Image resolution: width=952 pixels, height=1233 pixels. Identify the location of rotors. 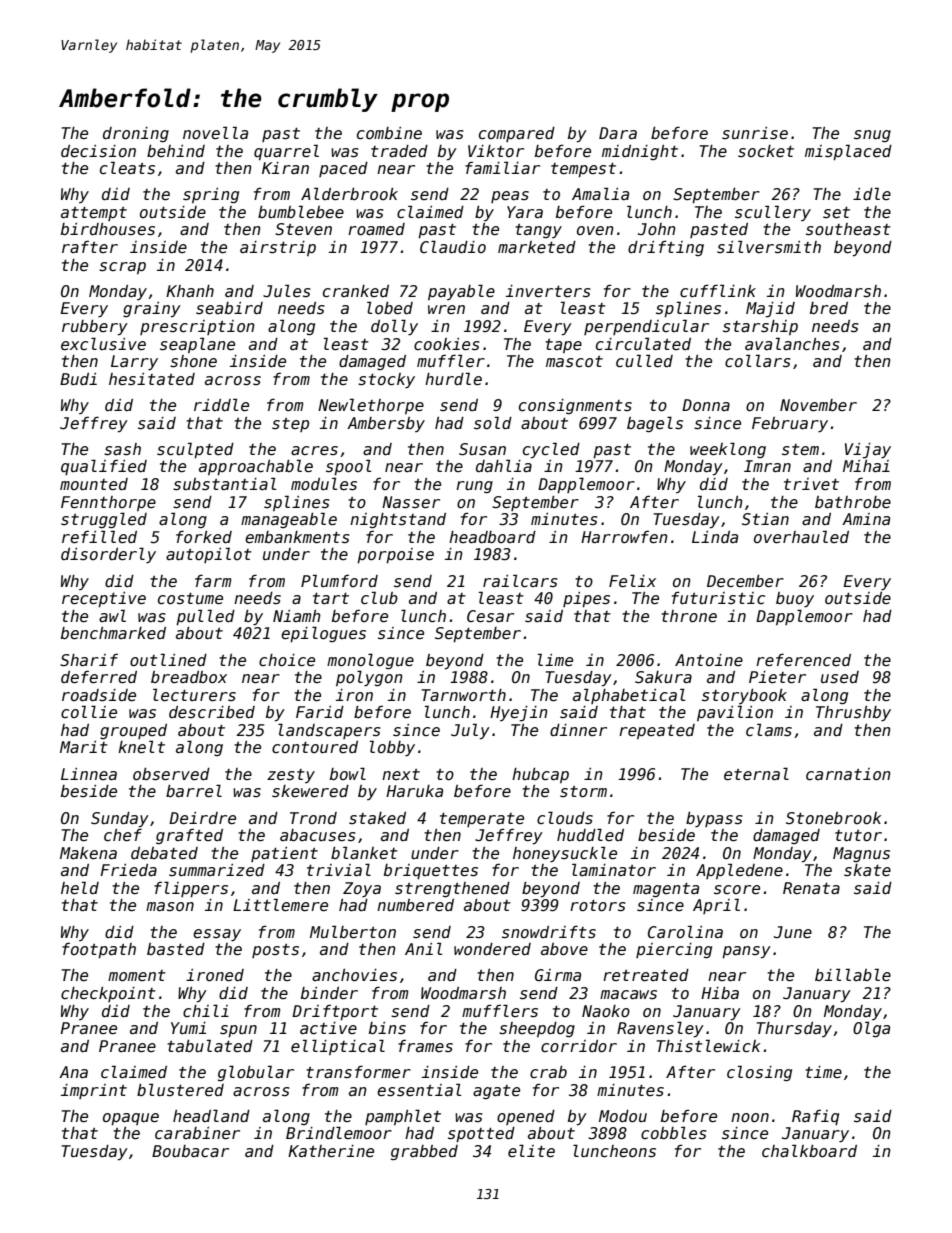
(598, 905).
